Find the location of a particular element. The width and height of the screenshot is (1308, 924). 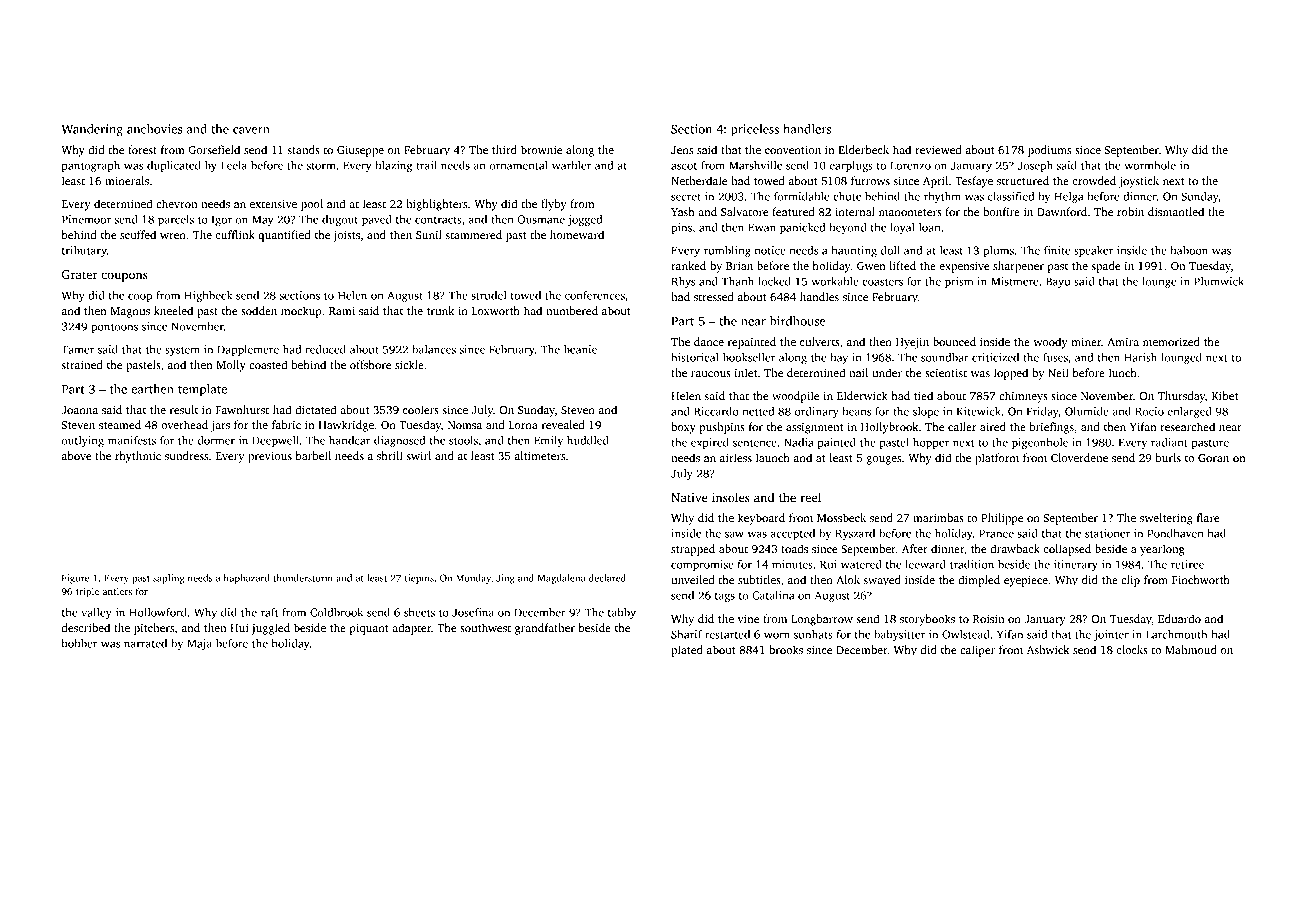

podiums is located at coordinates (1049, 151).
